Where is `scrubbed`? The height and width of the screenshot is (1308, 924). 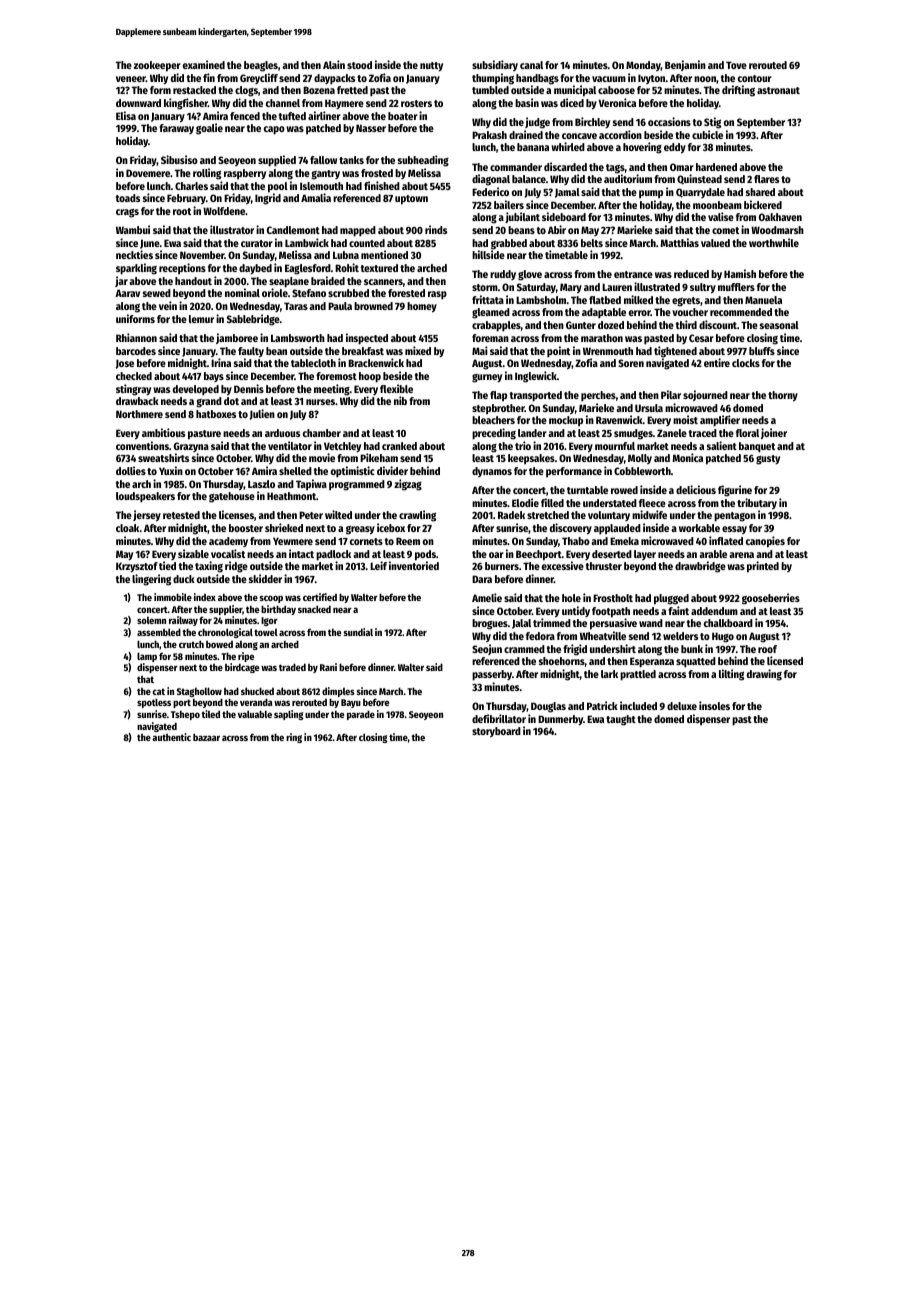 scrubbed is located at coordinates (348, 293).
